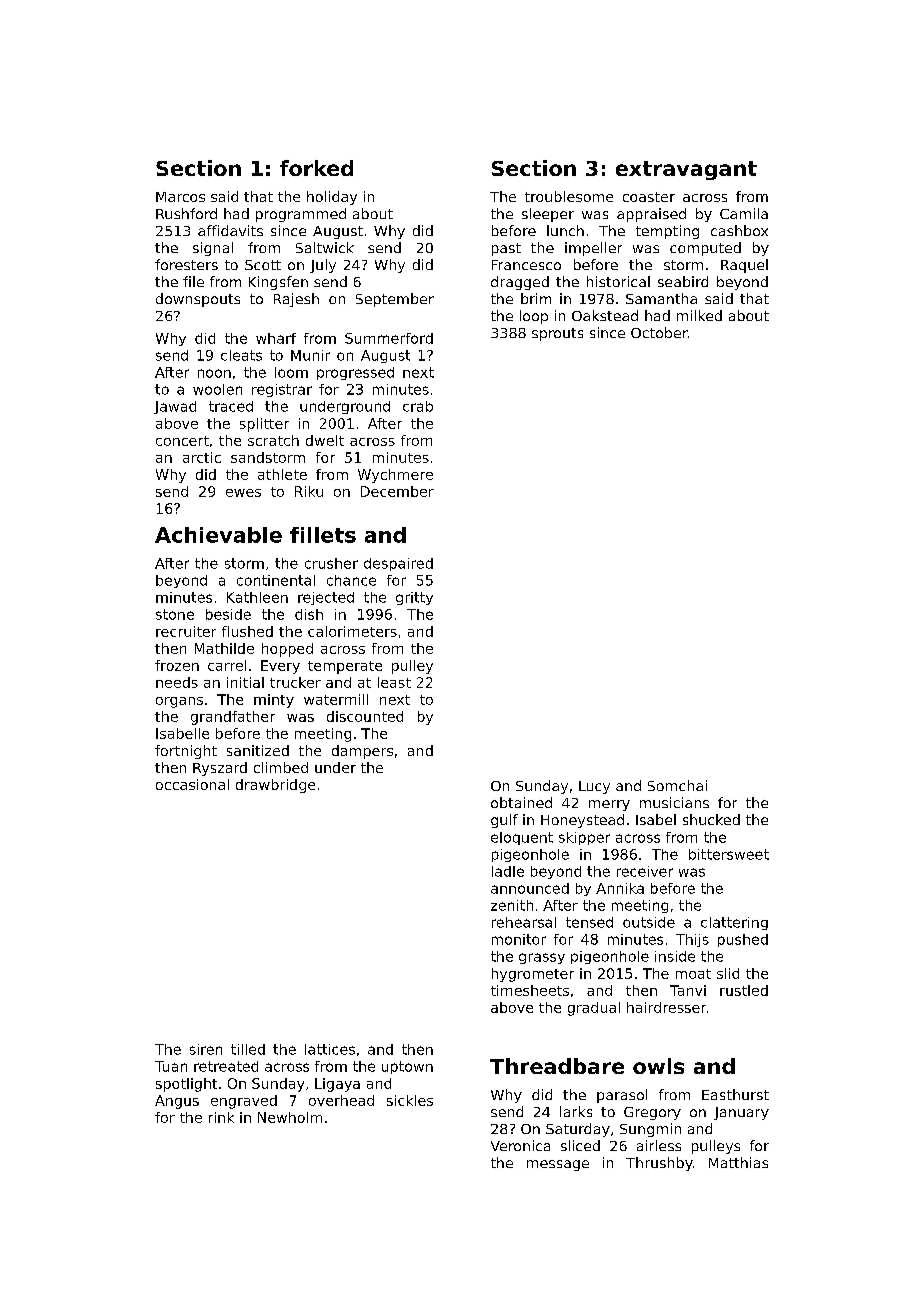 The height and width of the document is (1311, 924). Describe the element at coordinates (316, 168) in the document. I see `forked` at that location.
